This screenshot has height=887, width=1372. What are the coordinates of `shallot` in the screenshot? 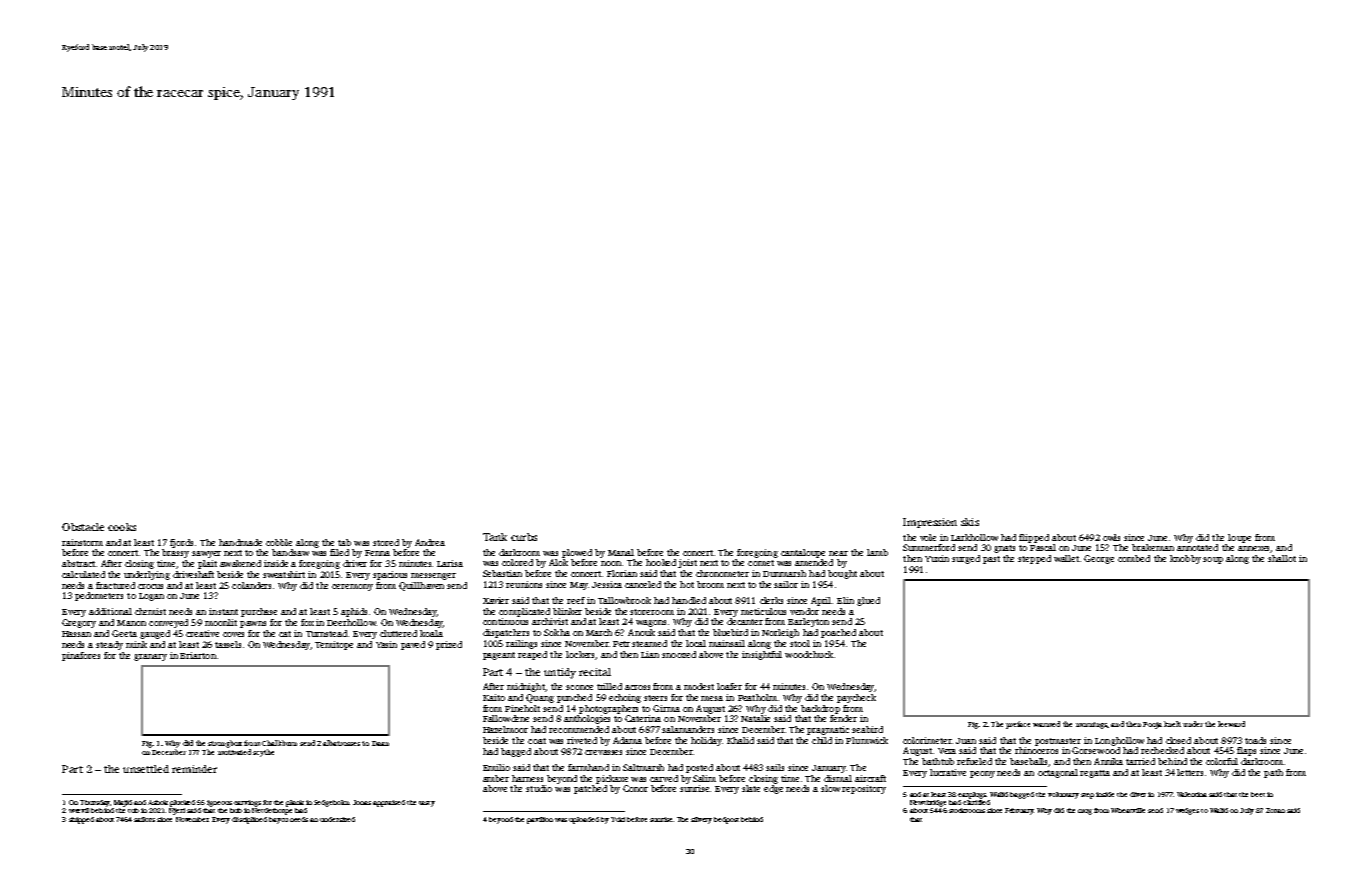 It's located at (1282, 558).
